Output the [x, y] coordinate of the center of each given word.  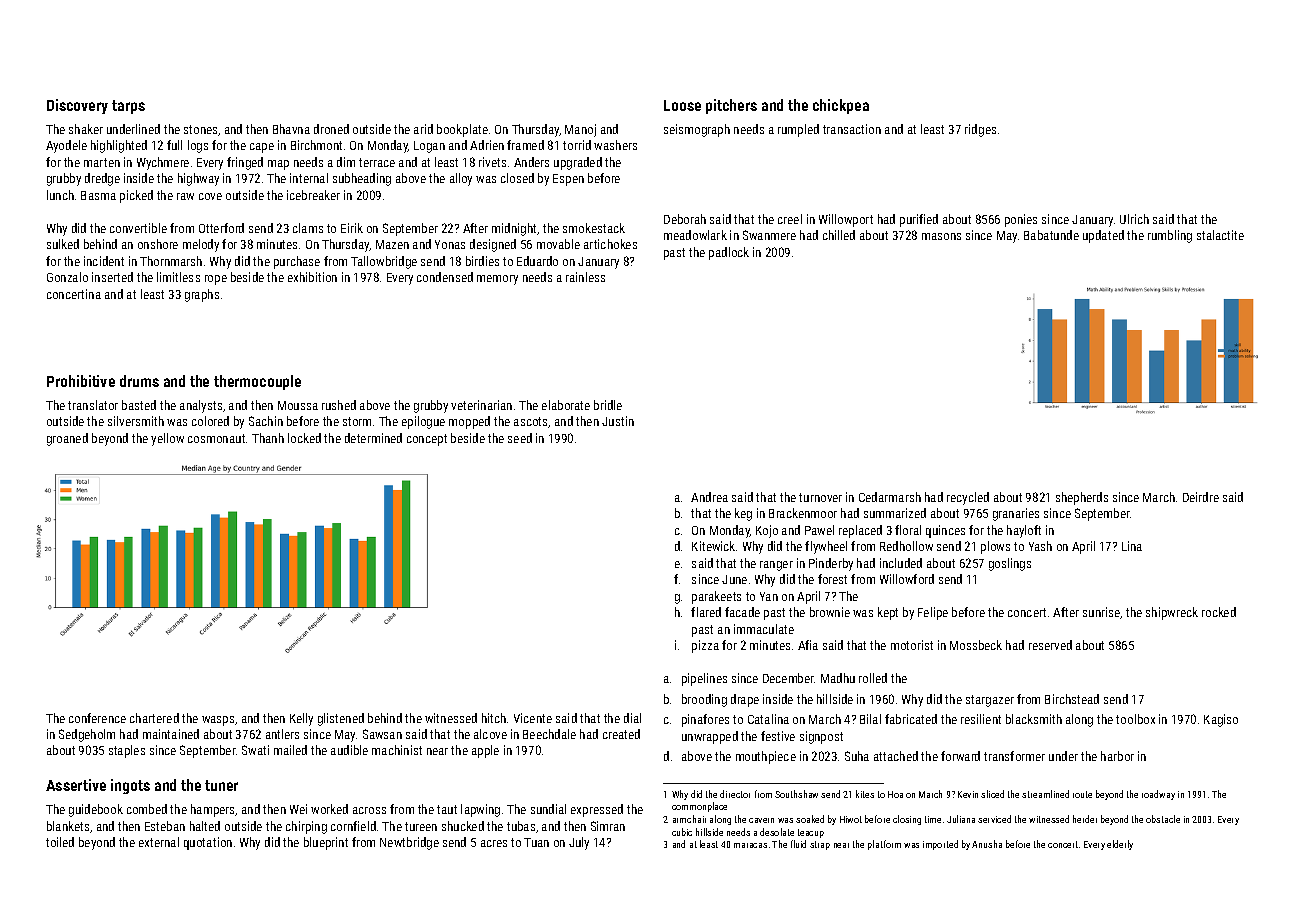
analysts [201, 406]
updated [1103, 236]
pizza [705, 646]
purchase [297, 262]
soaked [810, 819]
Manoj [580, 130]
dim [346, 162]
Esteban [165, 826]
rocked [1219, 612]
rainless [585, 277]
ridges [980, 130]
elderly [1120, 845]
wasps [218, 721]
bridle [608, 405]
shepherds [1082, 498]
